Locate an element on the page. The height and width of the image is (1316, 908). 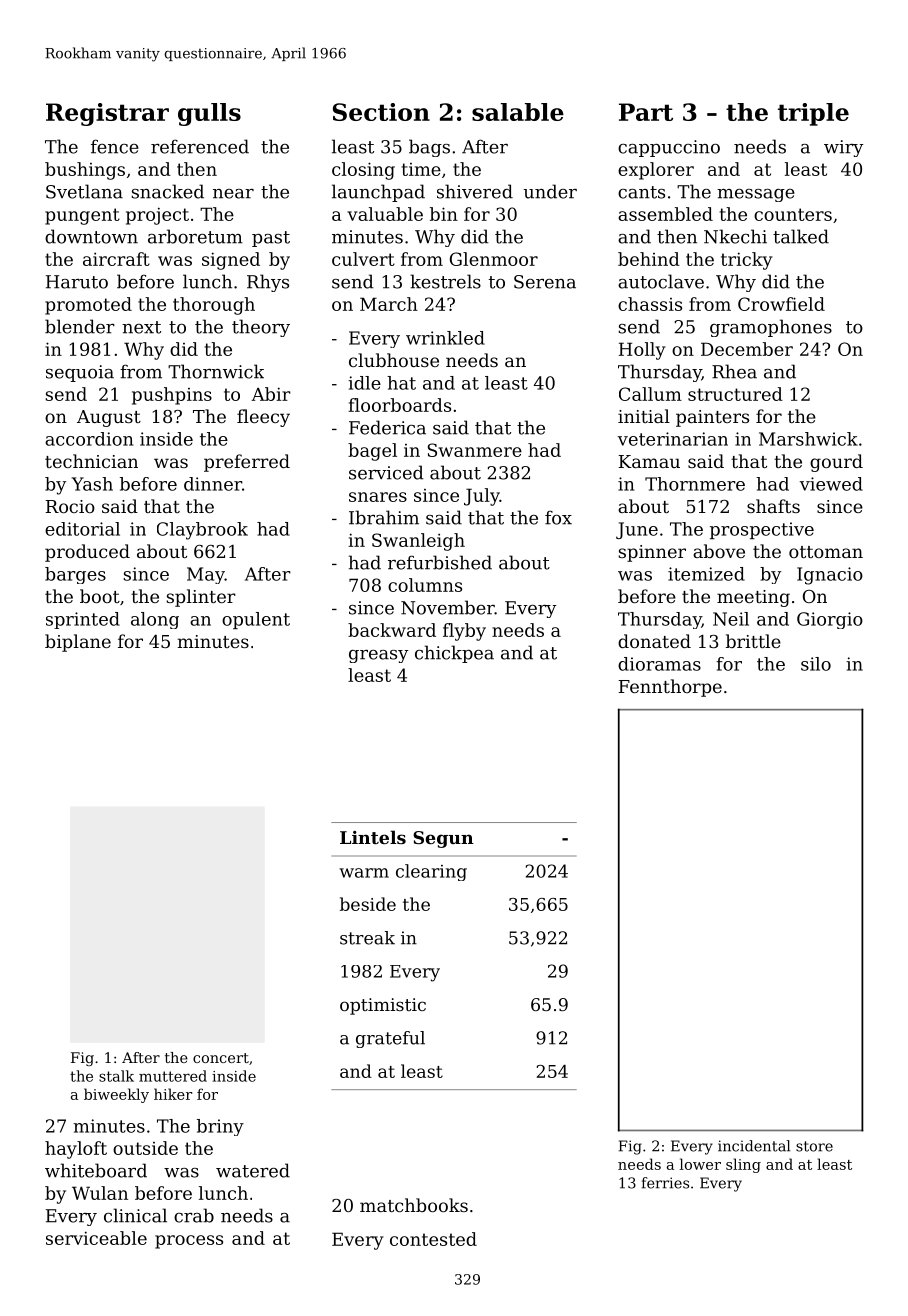
silo is located at coordinates (816, 664).
